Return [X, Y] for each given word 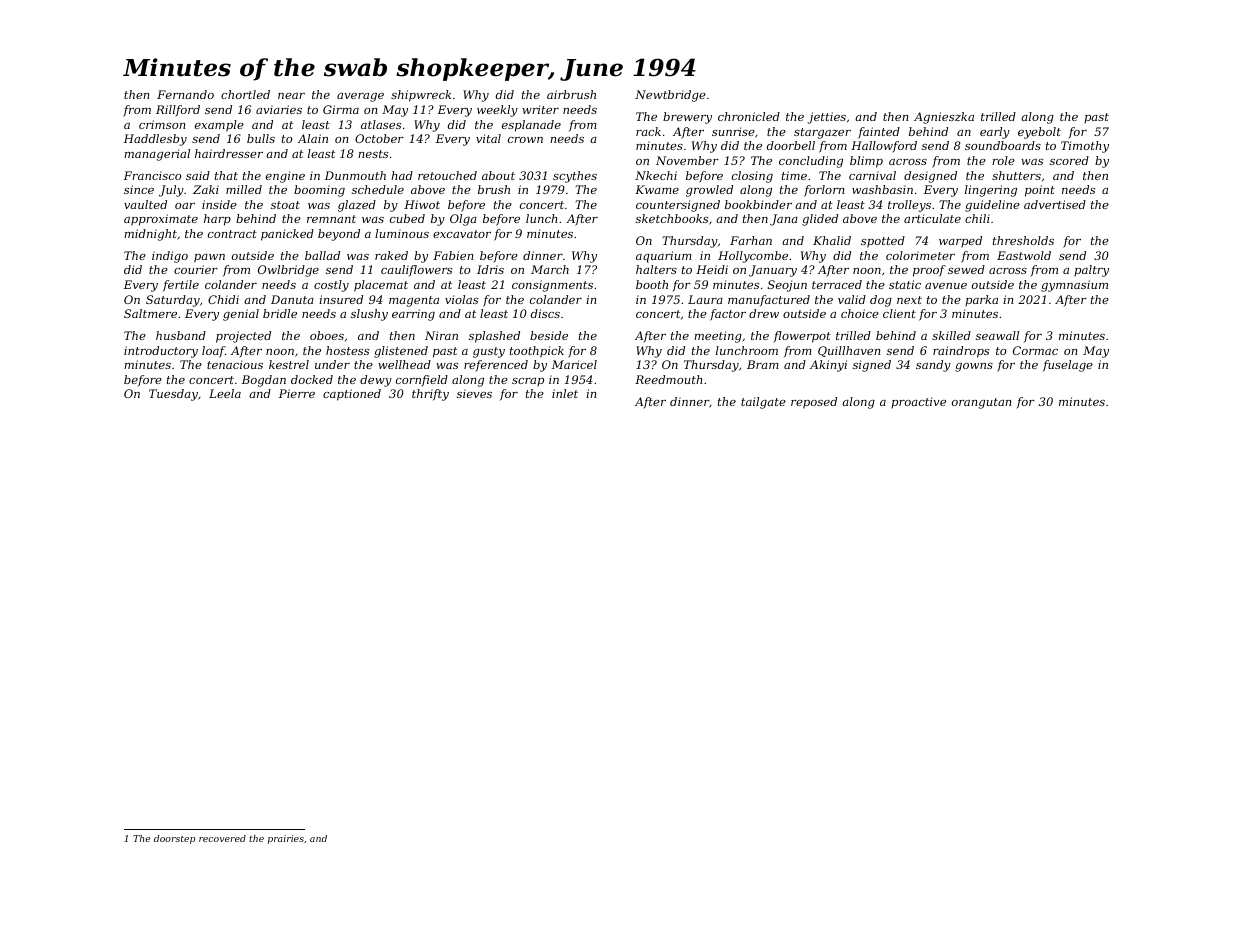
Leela [225, 393]
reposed [814, 403]
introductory [161, 352]
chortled [245, 94]
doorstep [174, 839]
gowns [974, 367]
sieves [474, 393]
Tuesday [173, 395]
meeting [718, 337]
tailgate [763, 403]
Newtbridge [670, 96]
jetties [826, 118]
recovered [222, 838]
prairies [286, 839]
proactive [918, 403]
